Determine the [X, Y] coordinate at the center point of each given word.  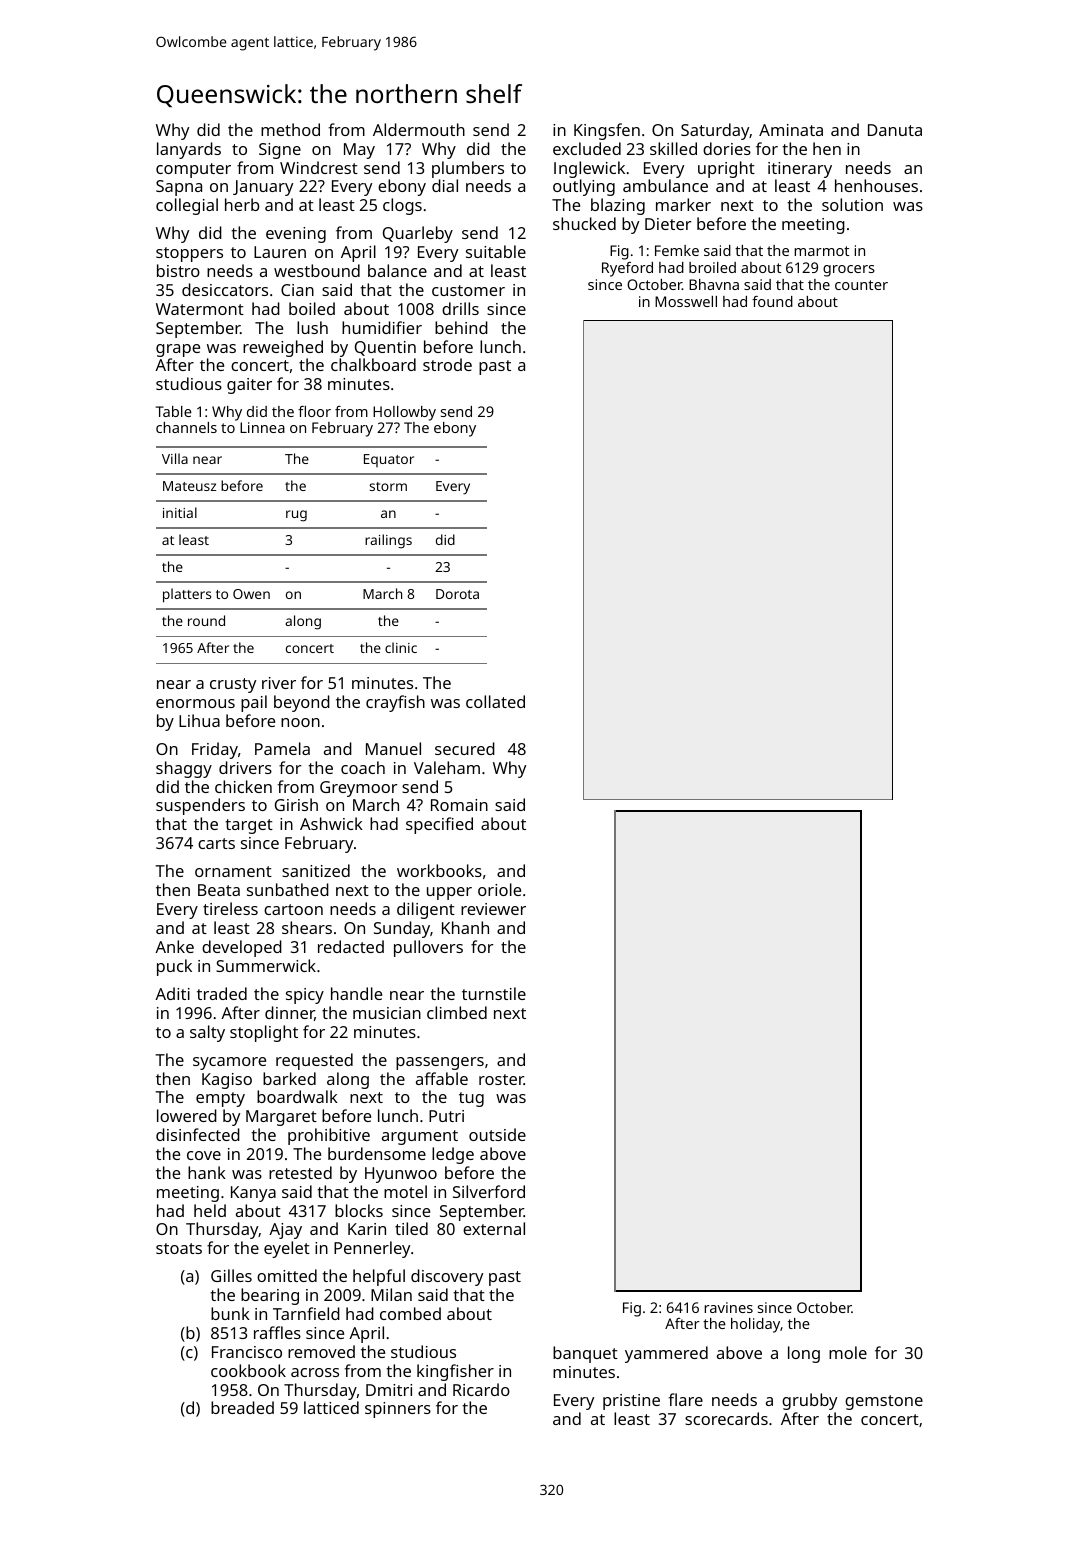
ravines [728, 1307]
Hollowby [404, 413]
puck [174, 967]
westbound [317, 270]
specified [439, 825]
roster [501, 1079]
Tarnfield [306, 1313]
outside [497, 1134]
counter [861, 285]
